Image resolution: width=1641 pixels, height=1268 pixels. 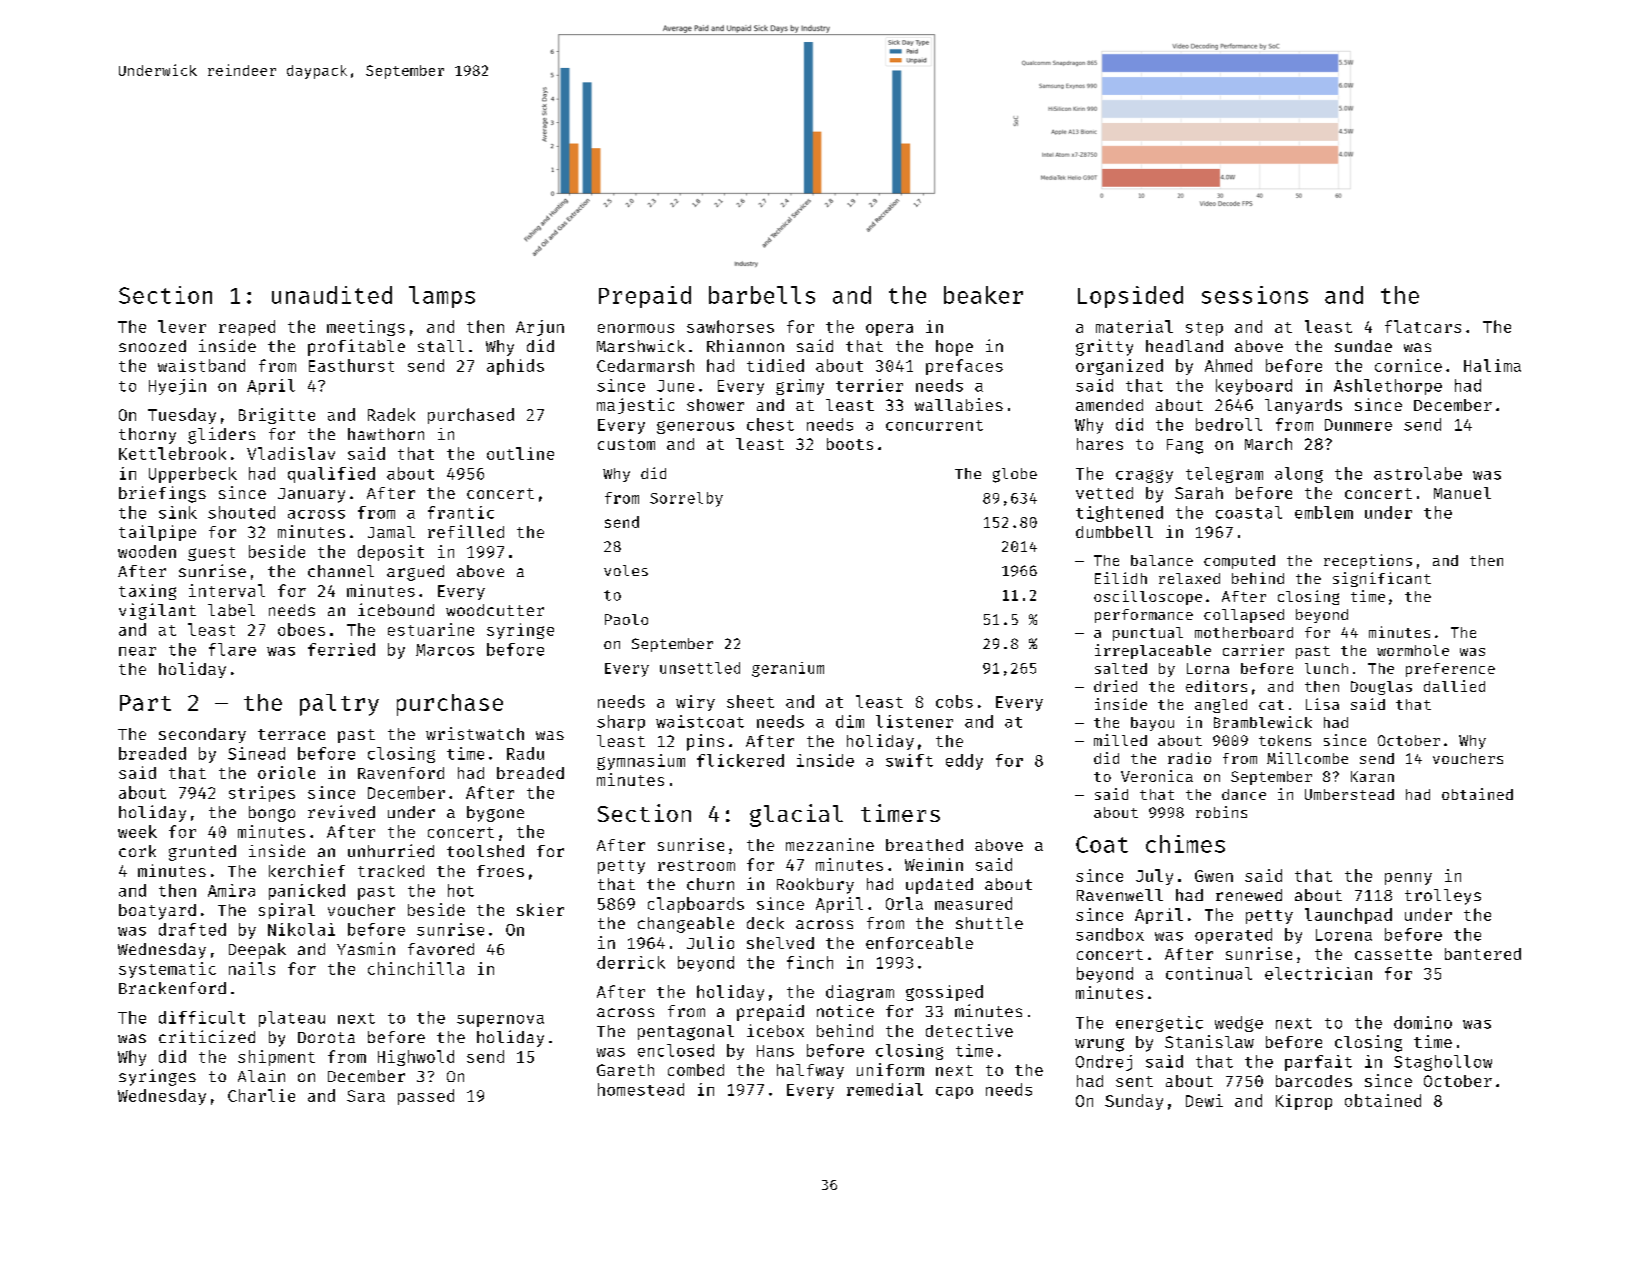 I want to click on thorny, so click(x=147, y=436).
